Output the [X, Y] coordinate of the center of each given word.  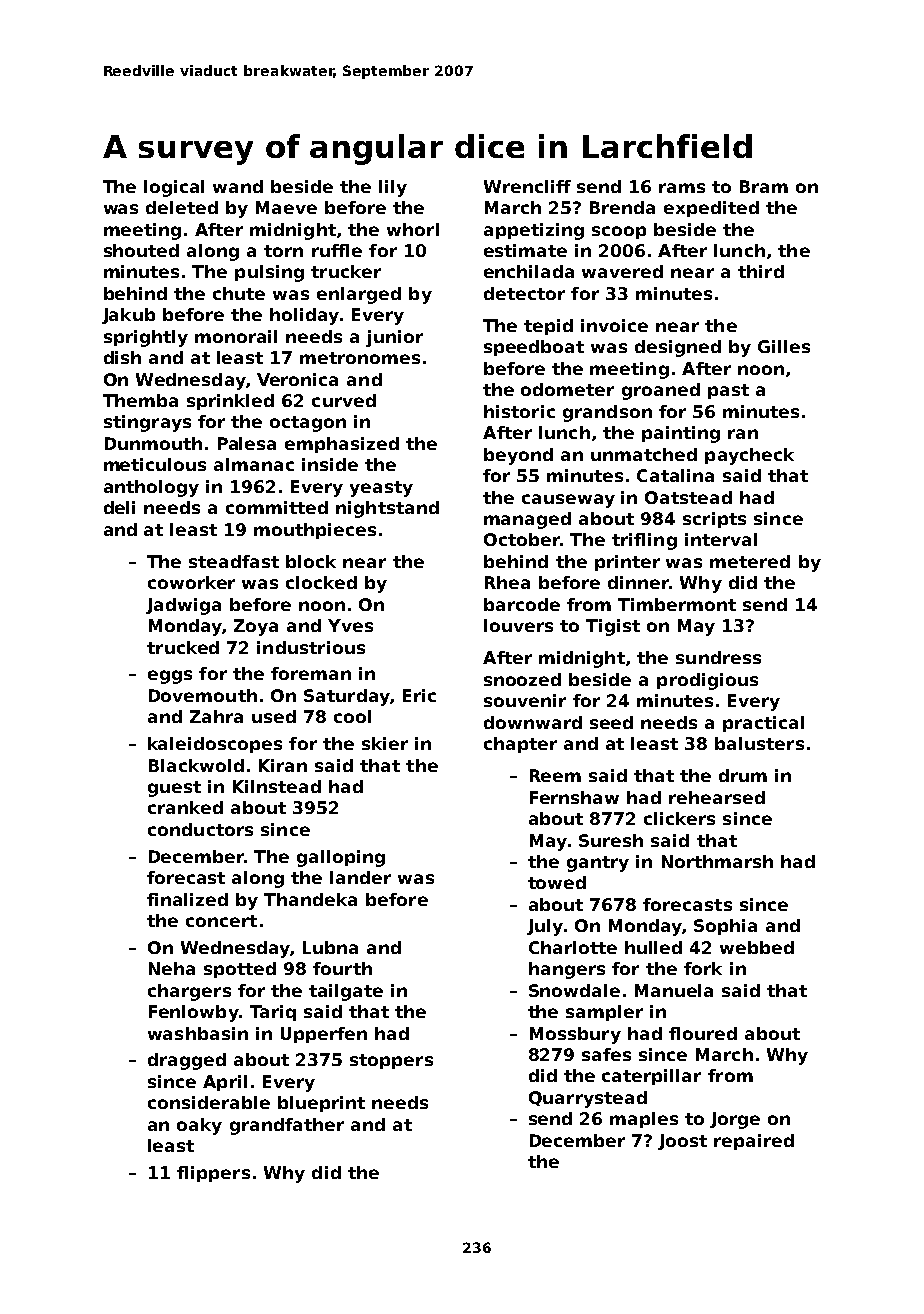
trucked [183, 647]
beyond [518, 456]
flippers [213, 1174]
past [728, 391]
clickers [679, 818]
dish [122, 357]
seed [611, 722]
